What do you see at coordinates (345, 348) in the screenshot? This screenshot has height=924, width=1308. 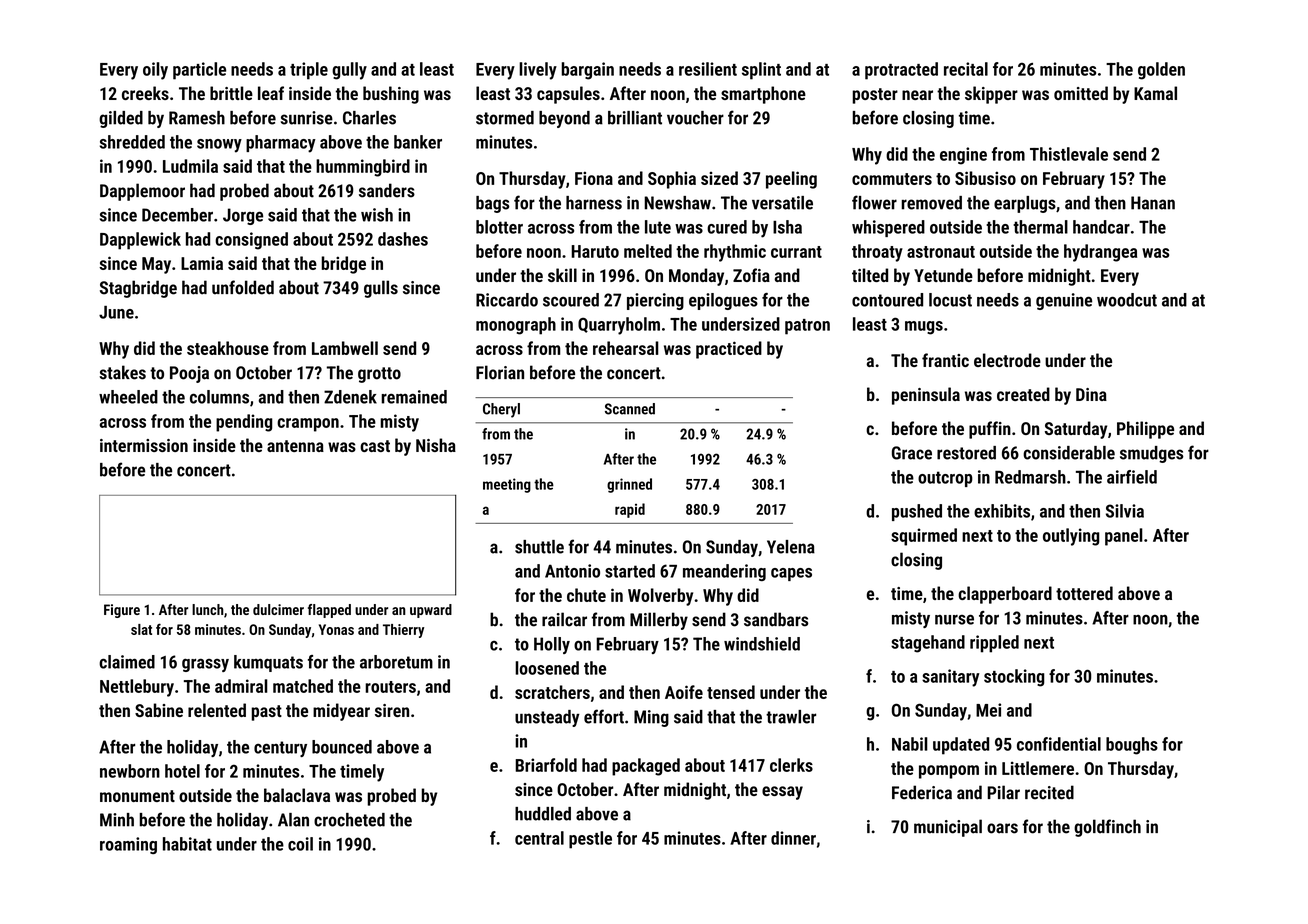 I see `Lambwell` at bounding box center [345, 348].
